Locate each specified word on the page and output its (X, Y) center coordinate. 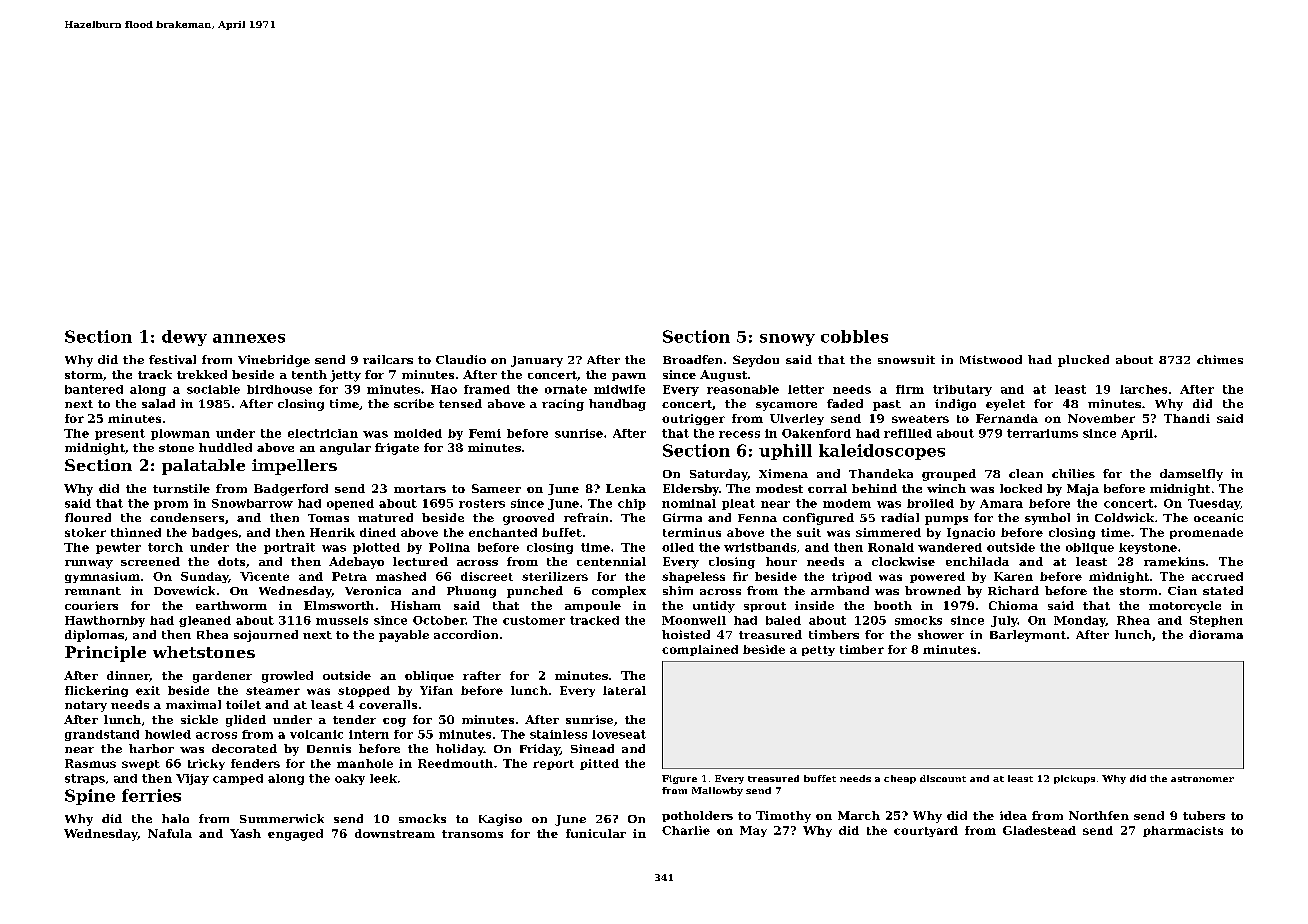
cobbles (854, 336)
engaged (295, 835)
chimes (1220, 359)
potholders (697, 816)
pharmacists (1183, 831)
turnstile (181, 488)
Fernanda (1007, 418)
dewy (184, 338)
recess (739, 434)
